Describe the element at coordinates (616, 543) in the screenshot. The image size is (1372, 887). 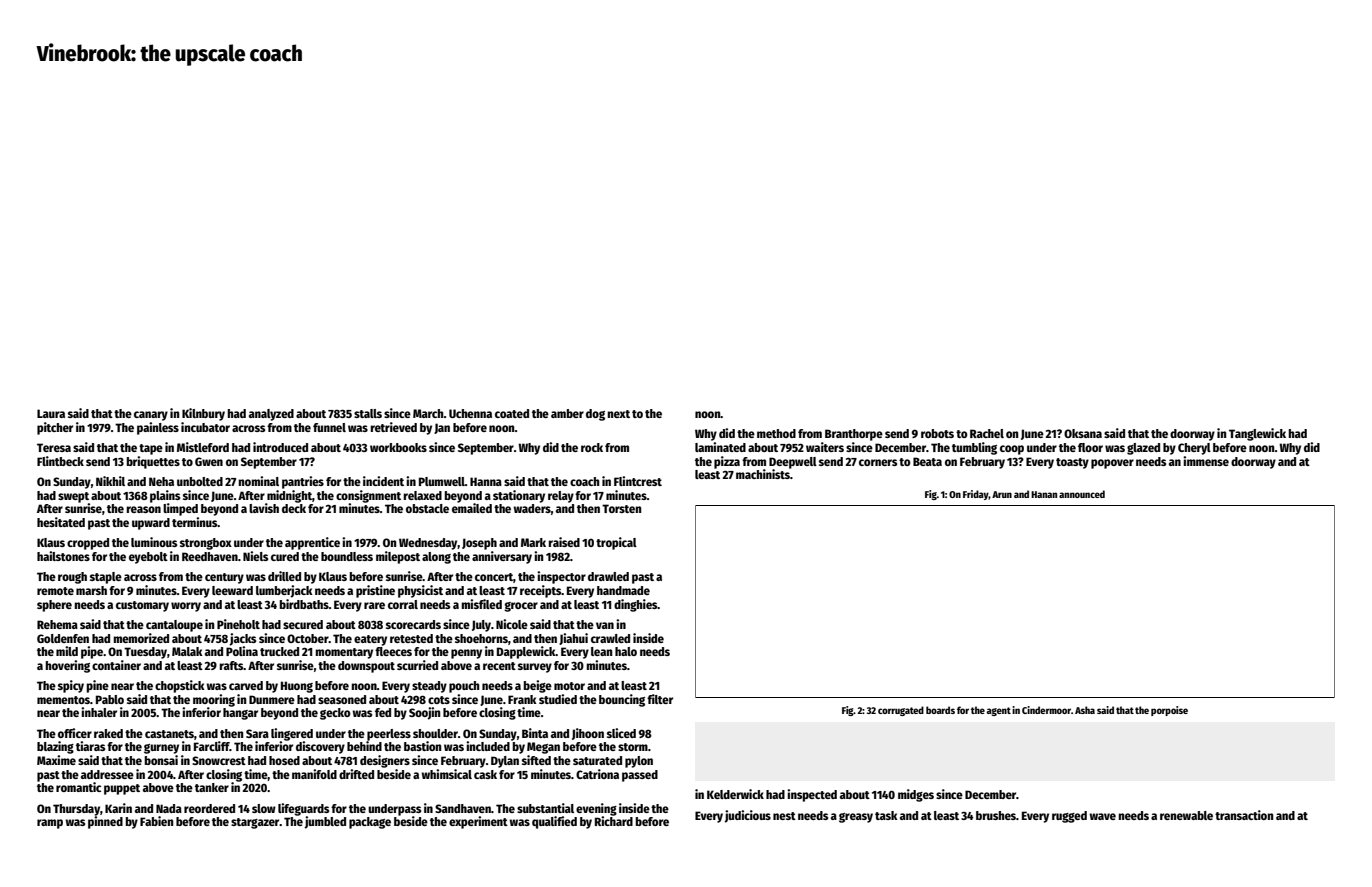
I see `tropical` at that location.
